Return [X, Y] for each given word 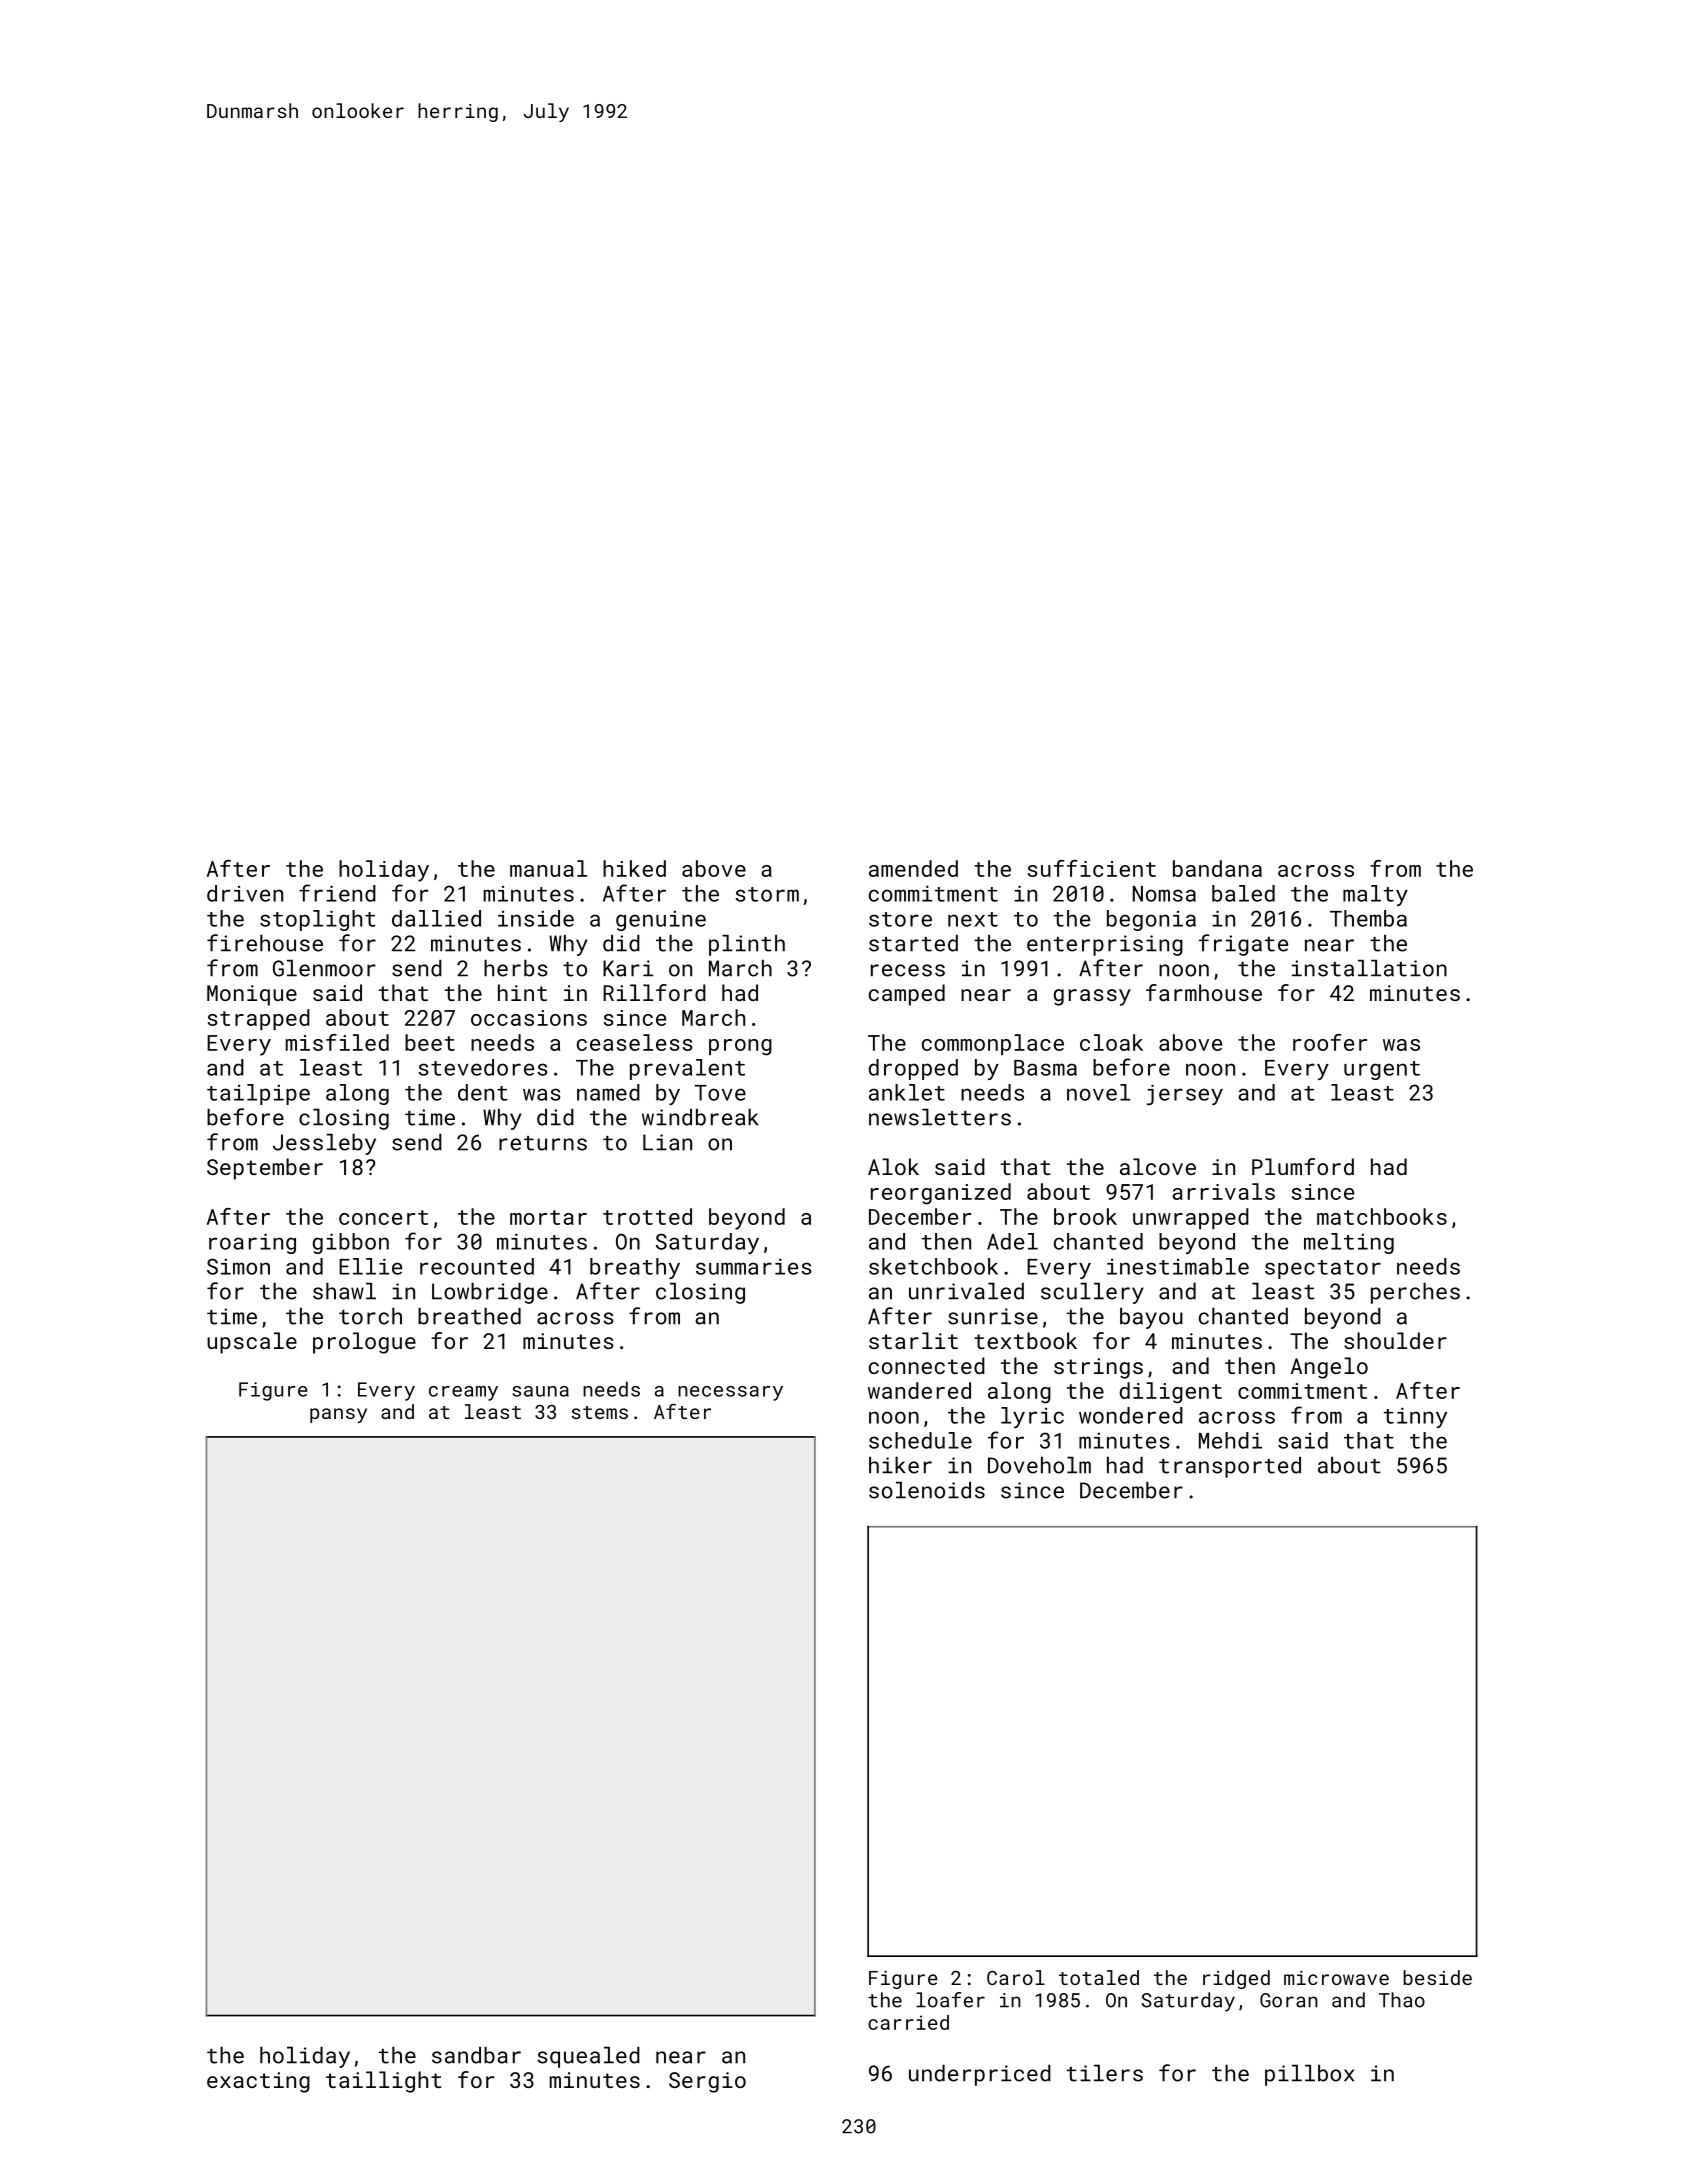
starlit [913, 1340]
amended [913, 868]
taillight [384, 2082]
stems [600, 1412]
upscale [252, 1343]
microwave [1336, 1978]
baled [1243, 893]
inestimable [1178, 1266]
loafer [950, 2000]
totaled [1099, 1977]
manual [548, 868]
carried [908, 2022]
